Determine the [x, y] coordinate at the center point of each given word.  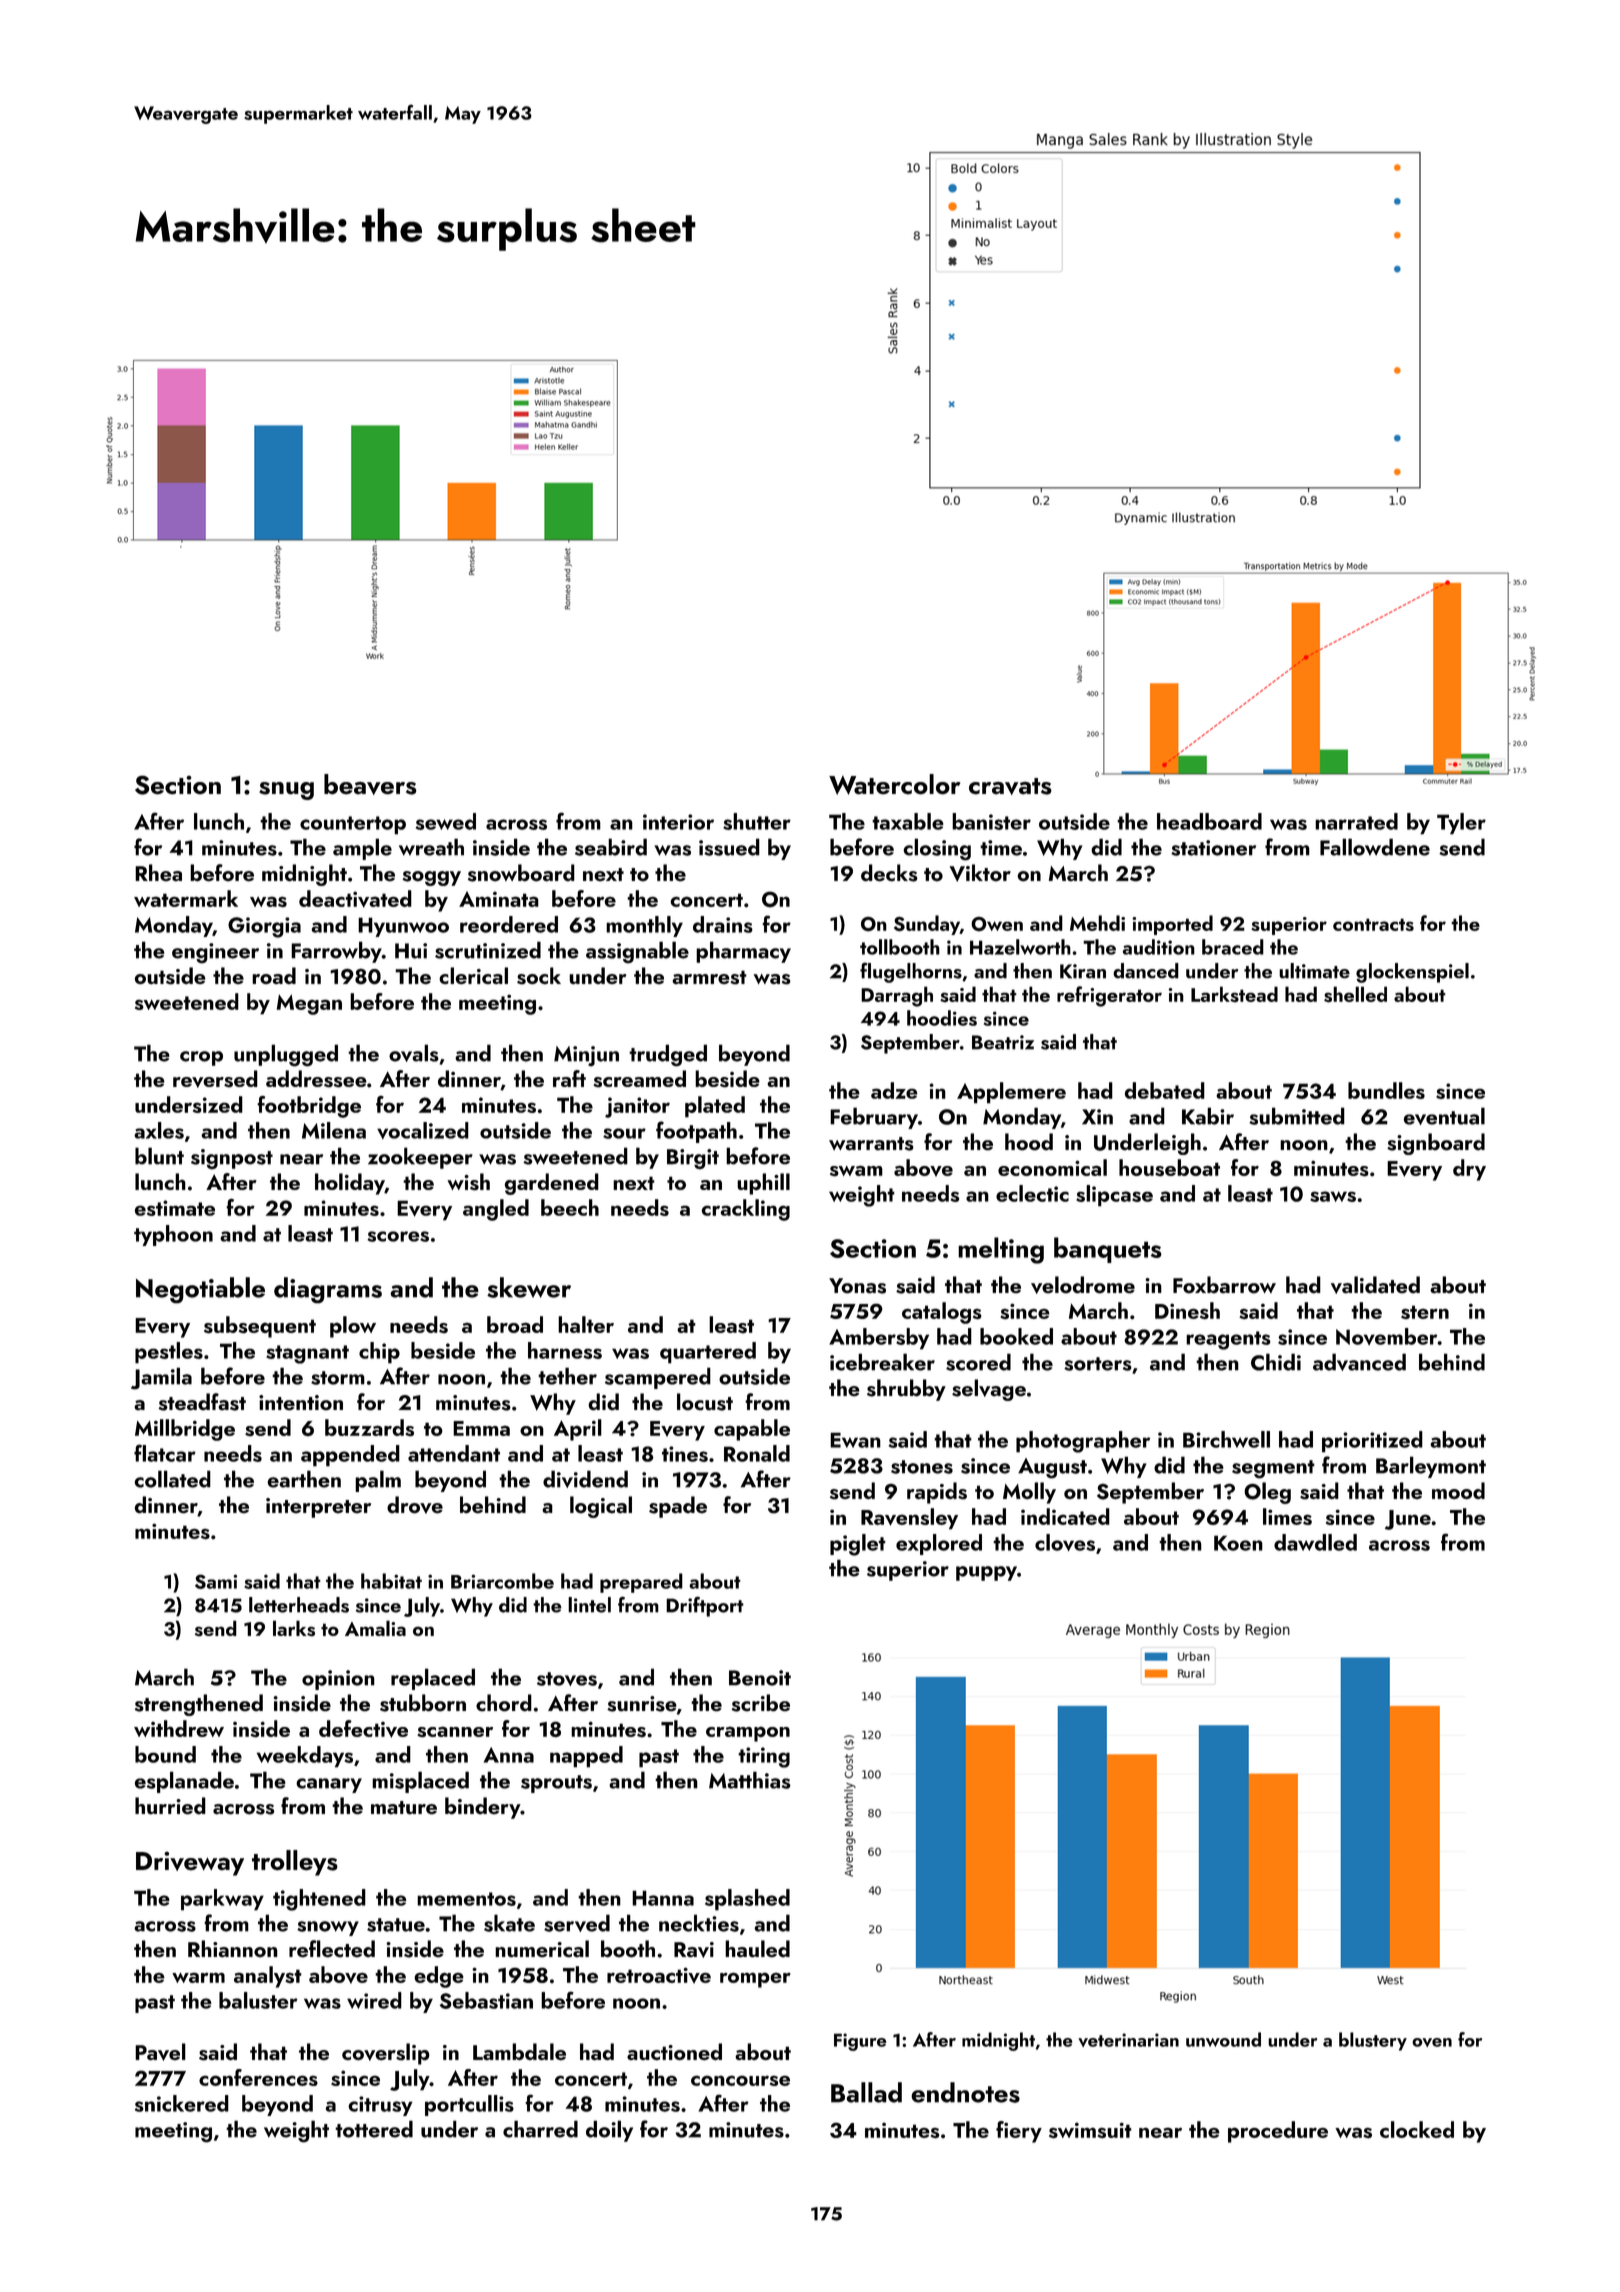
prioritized [1372, 1442]
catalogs [942, 1313]
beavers [370, 784]
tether [567, 1376]
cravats [1010, 786]
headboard [1209, 821]
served [577, 1923]
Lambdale [519, 2052]
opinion [338, 1680]
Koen [1238, 1543]
